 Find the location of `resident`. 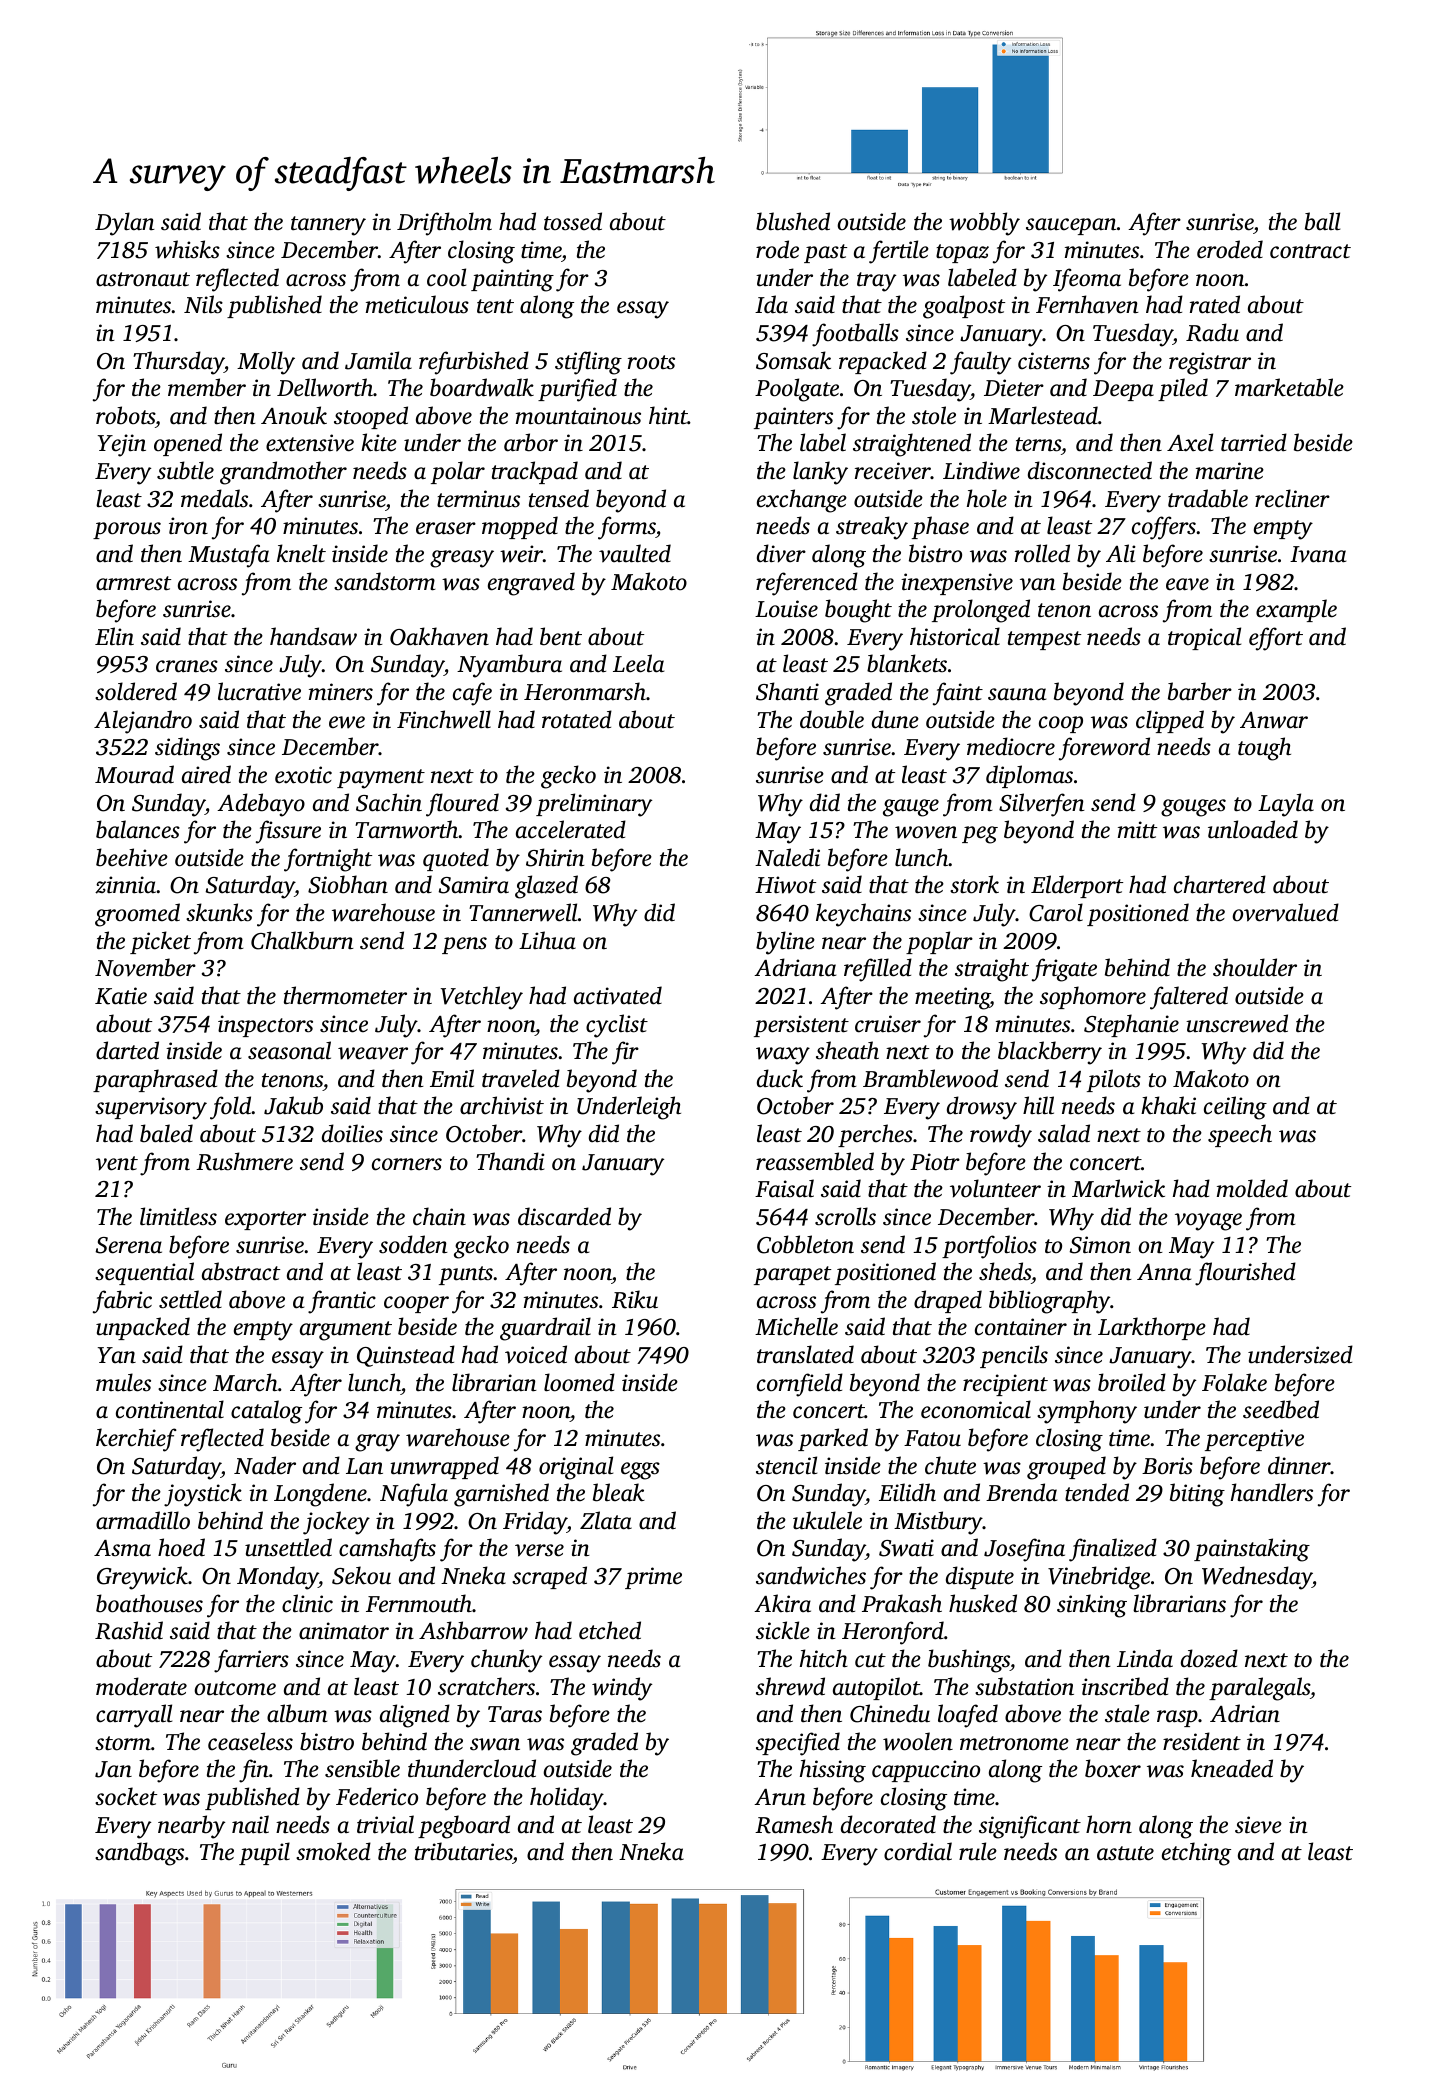

resident is located at coordinates (1202, 1741).
